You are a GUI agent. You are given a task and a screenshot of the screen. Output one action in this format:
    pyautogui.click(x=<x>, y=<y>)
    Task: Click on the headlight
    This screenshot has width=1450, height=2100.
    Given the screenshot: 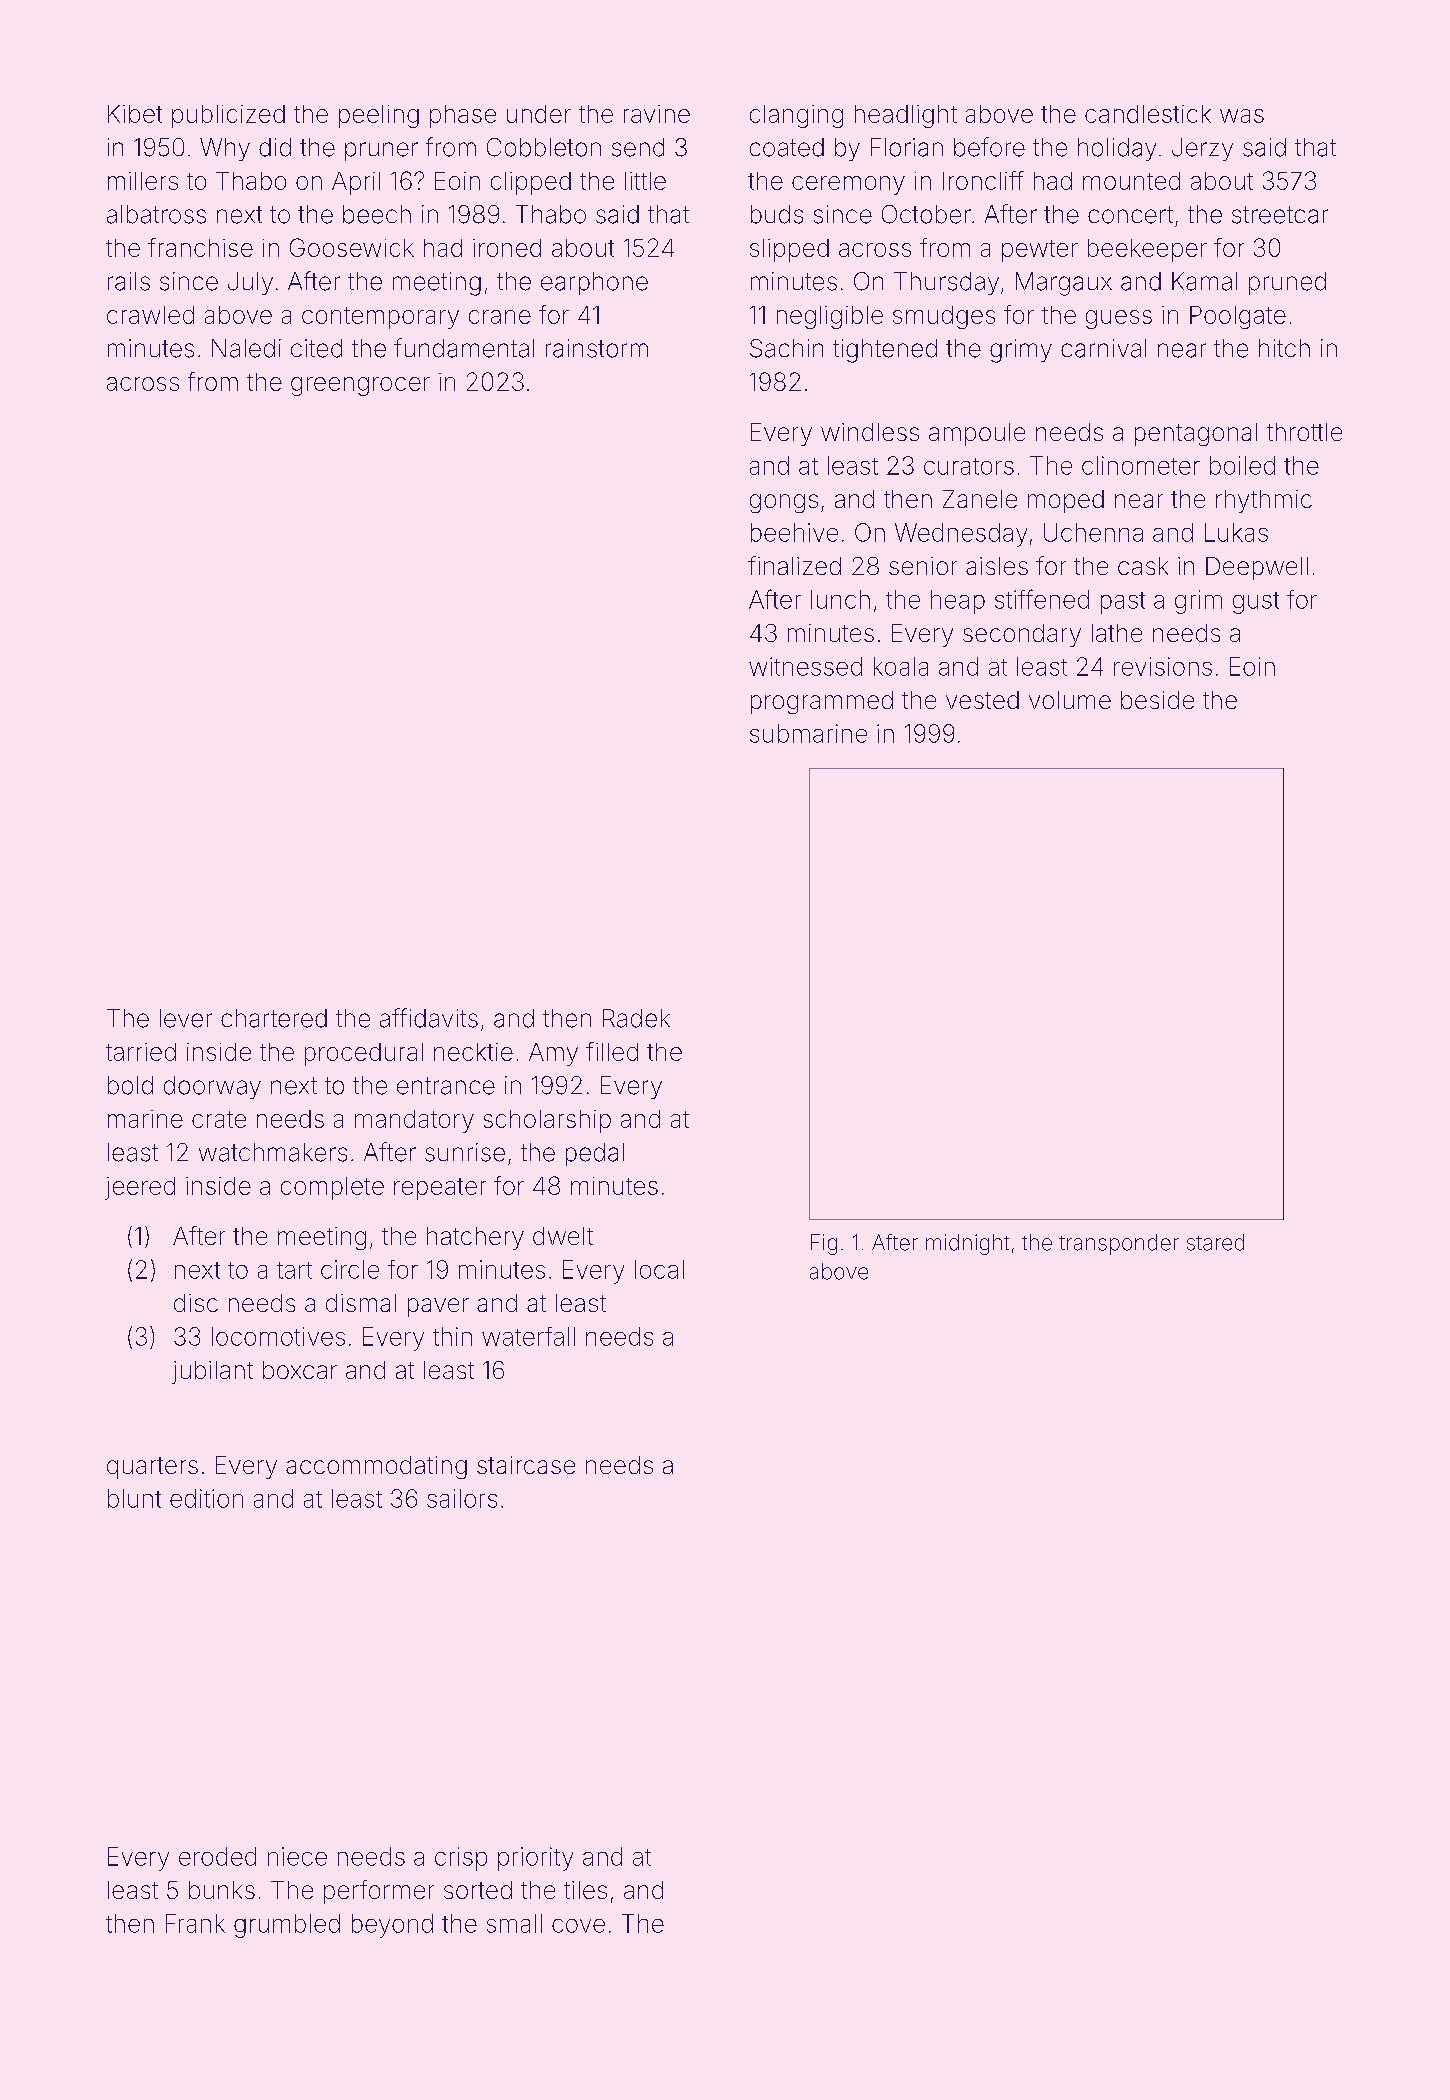 What is the action you would take?
    pyautogui.click(x=906, y=116)
